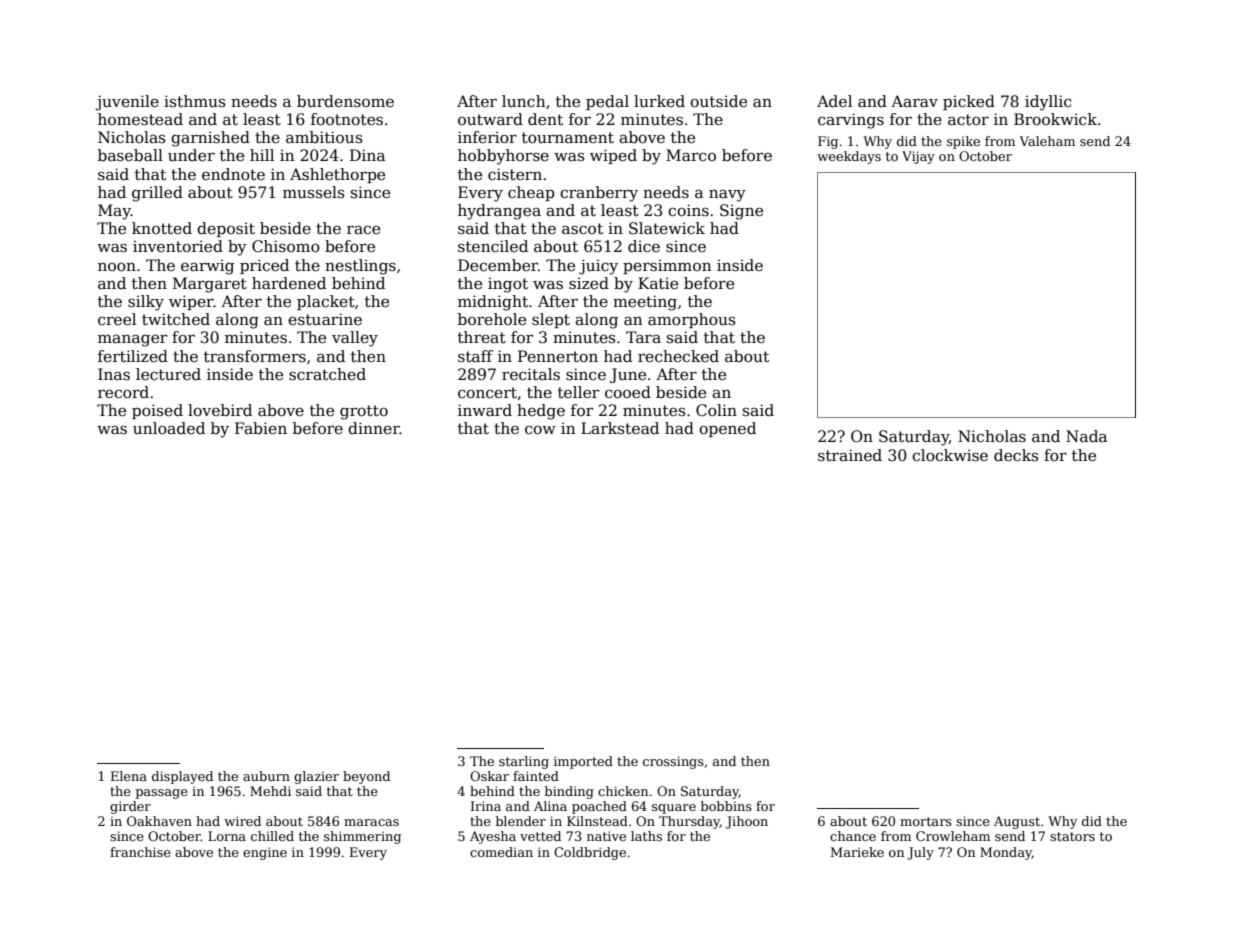  What do you see at coordinates (691, 155) in the screenshot?
I see `Marco` at bounding box center [691, 155].
